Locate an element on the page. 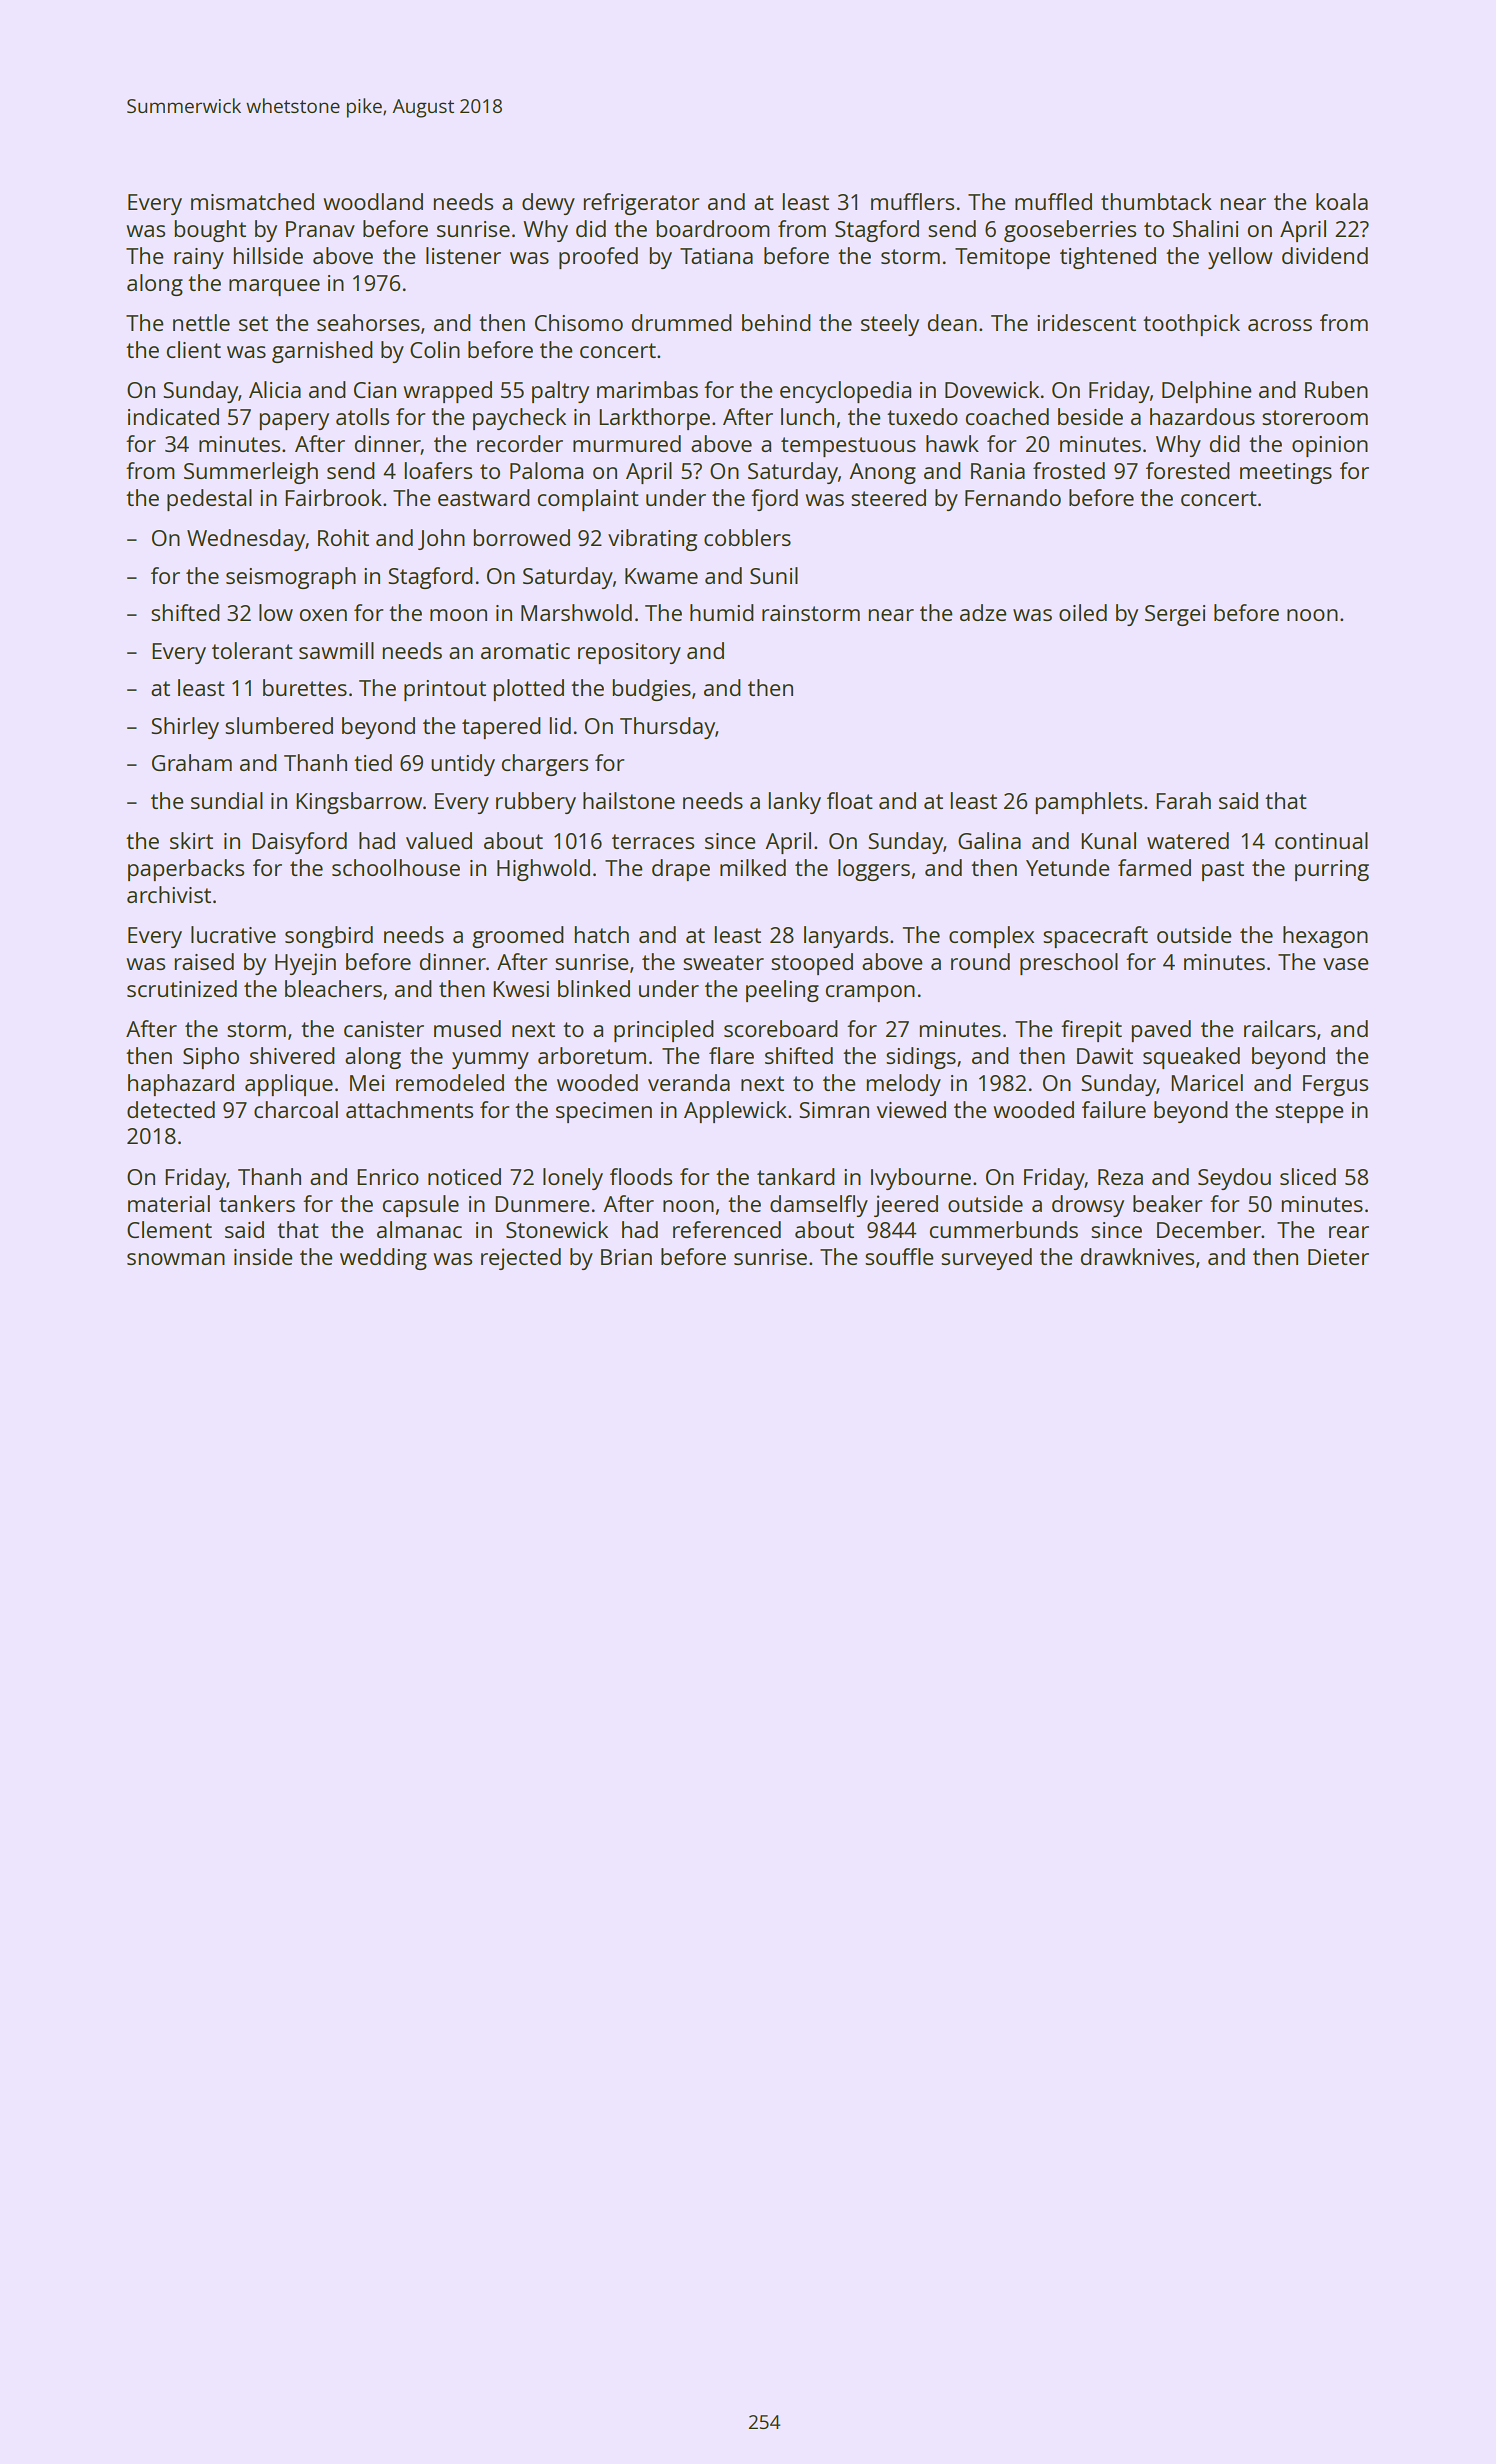 The image size is (1496, 2464). wedding is located at coordinates (383, 1259).
